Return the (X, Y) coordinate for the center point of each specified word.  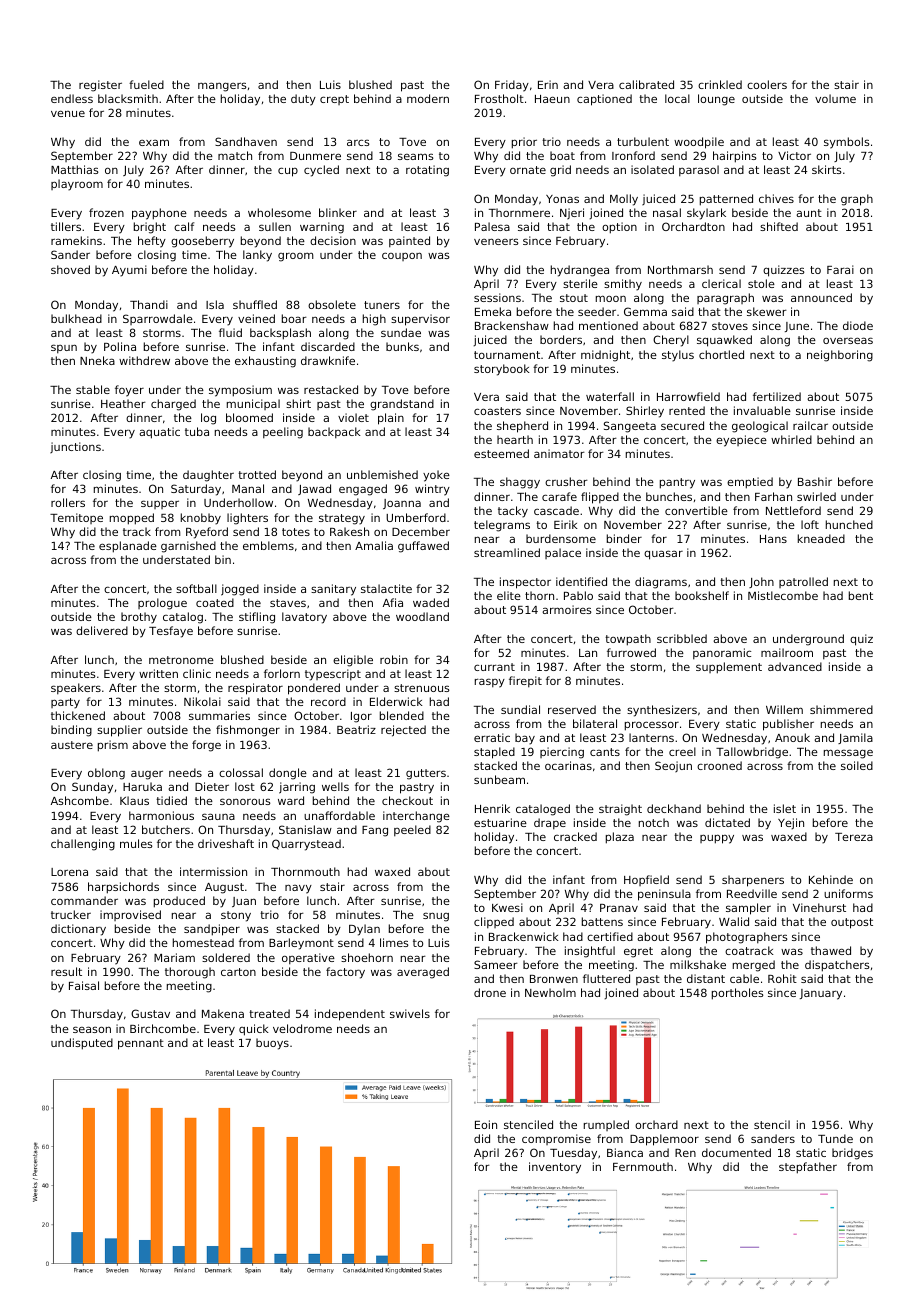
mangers (222, 87)
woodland (422, 616)
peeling (283, 433)
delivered (102, 630)
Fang (375, 831)
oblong (106, 774)
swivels (410, 1013)
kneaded (821, 538)
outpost (852, 923)
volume (835, 98)
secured (682, 425)
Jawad (314, 489)
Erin (548, 84)
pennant (141, 1044)
